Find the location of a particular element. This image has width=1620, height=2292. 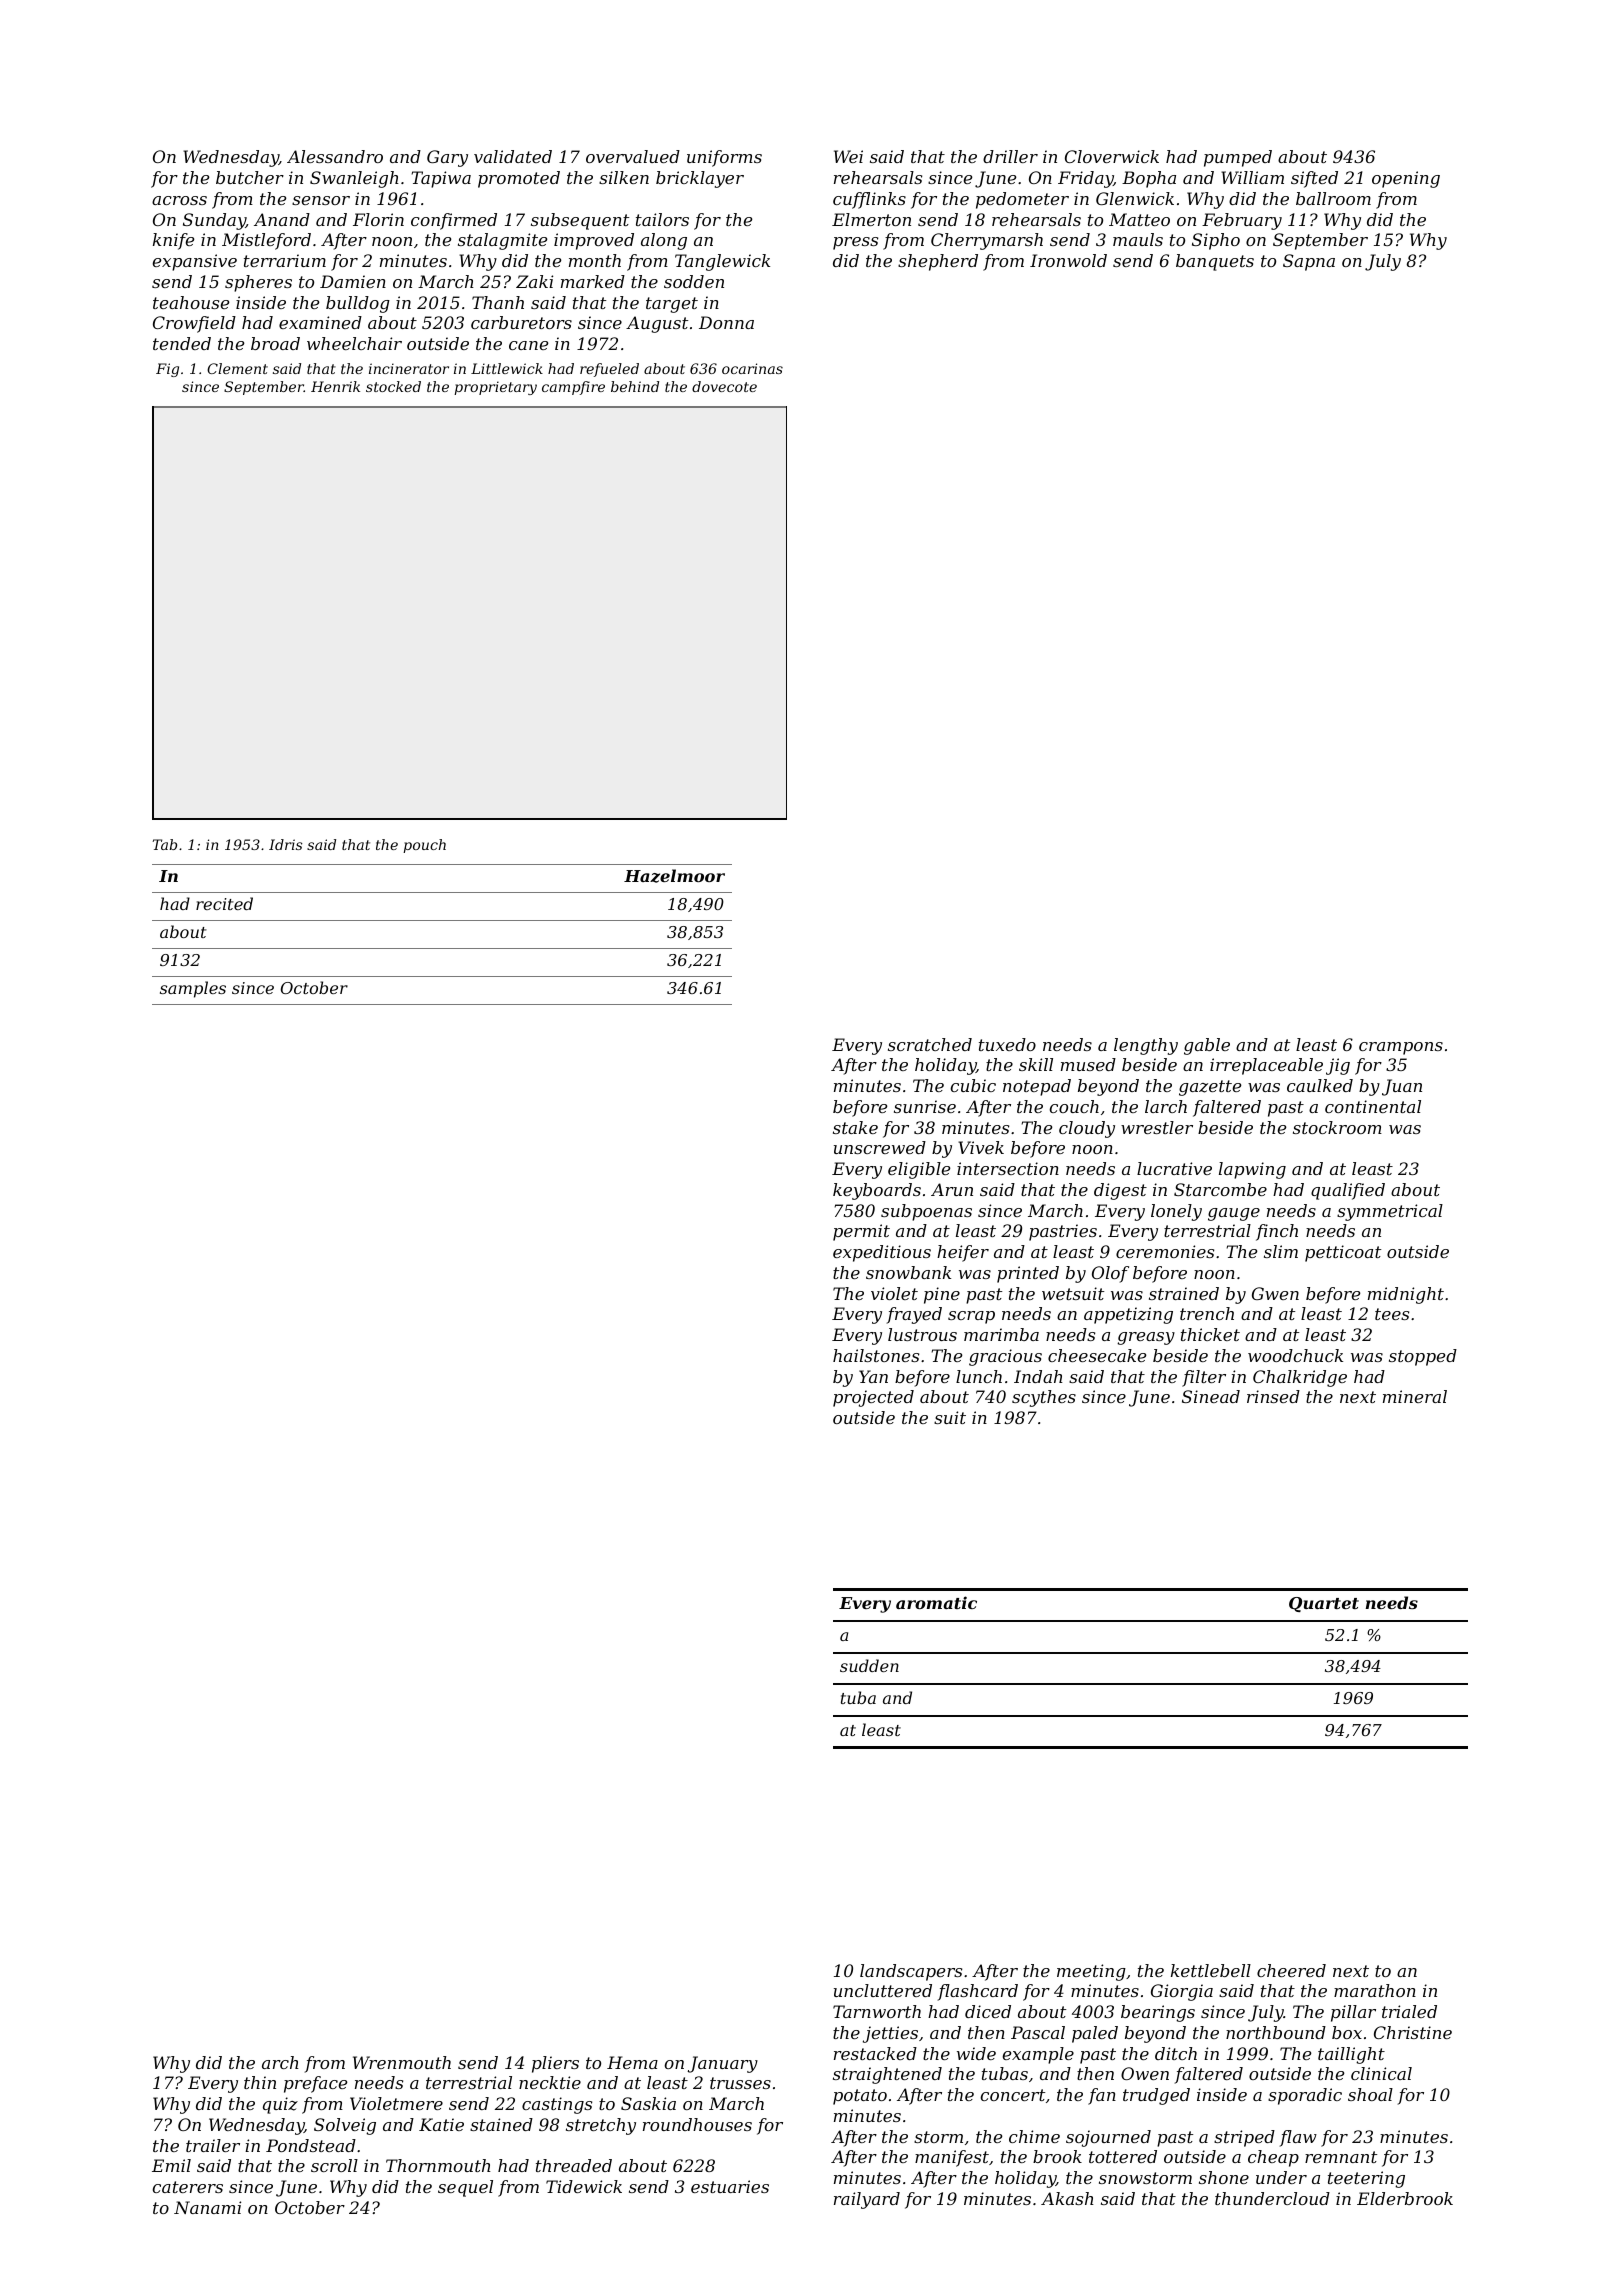

sudden is located at coordinates (869, 1665).
